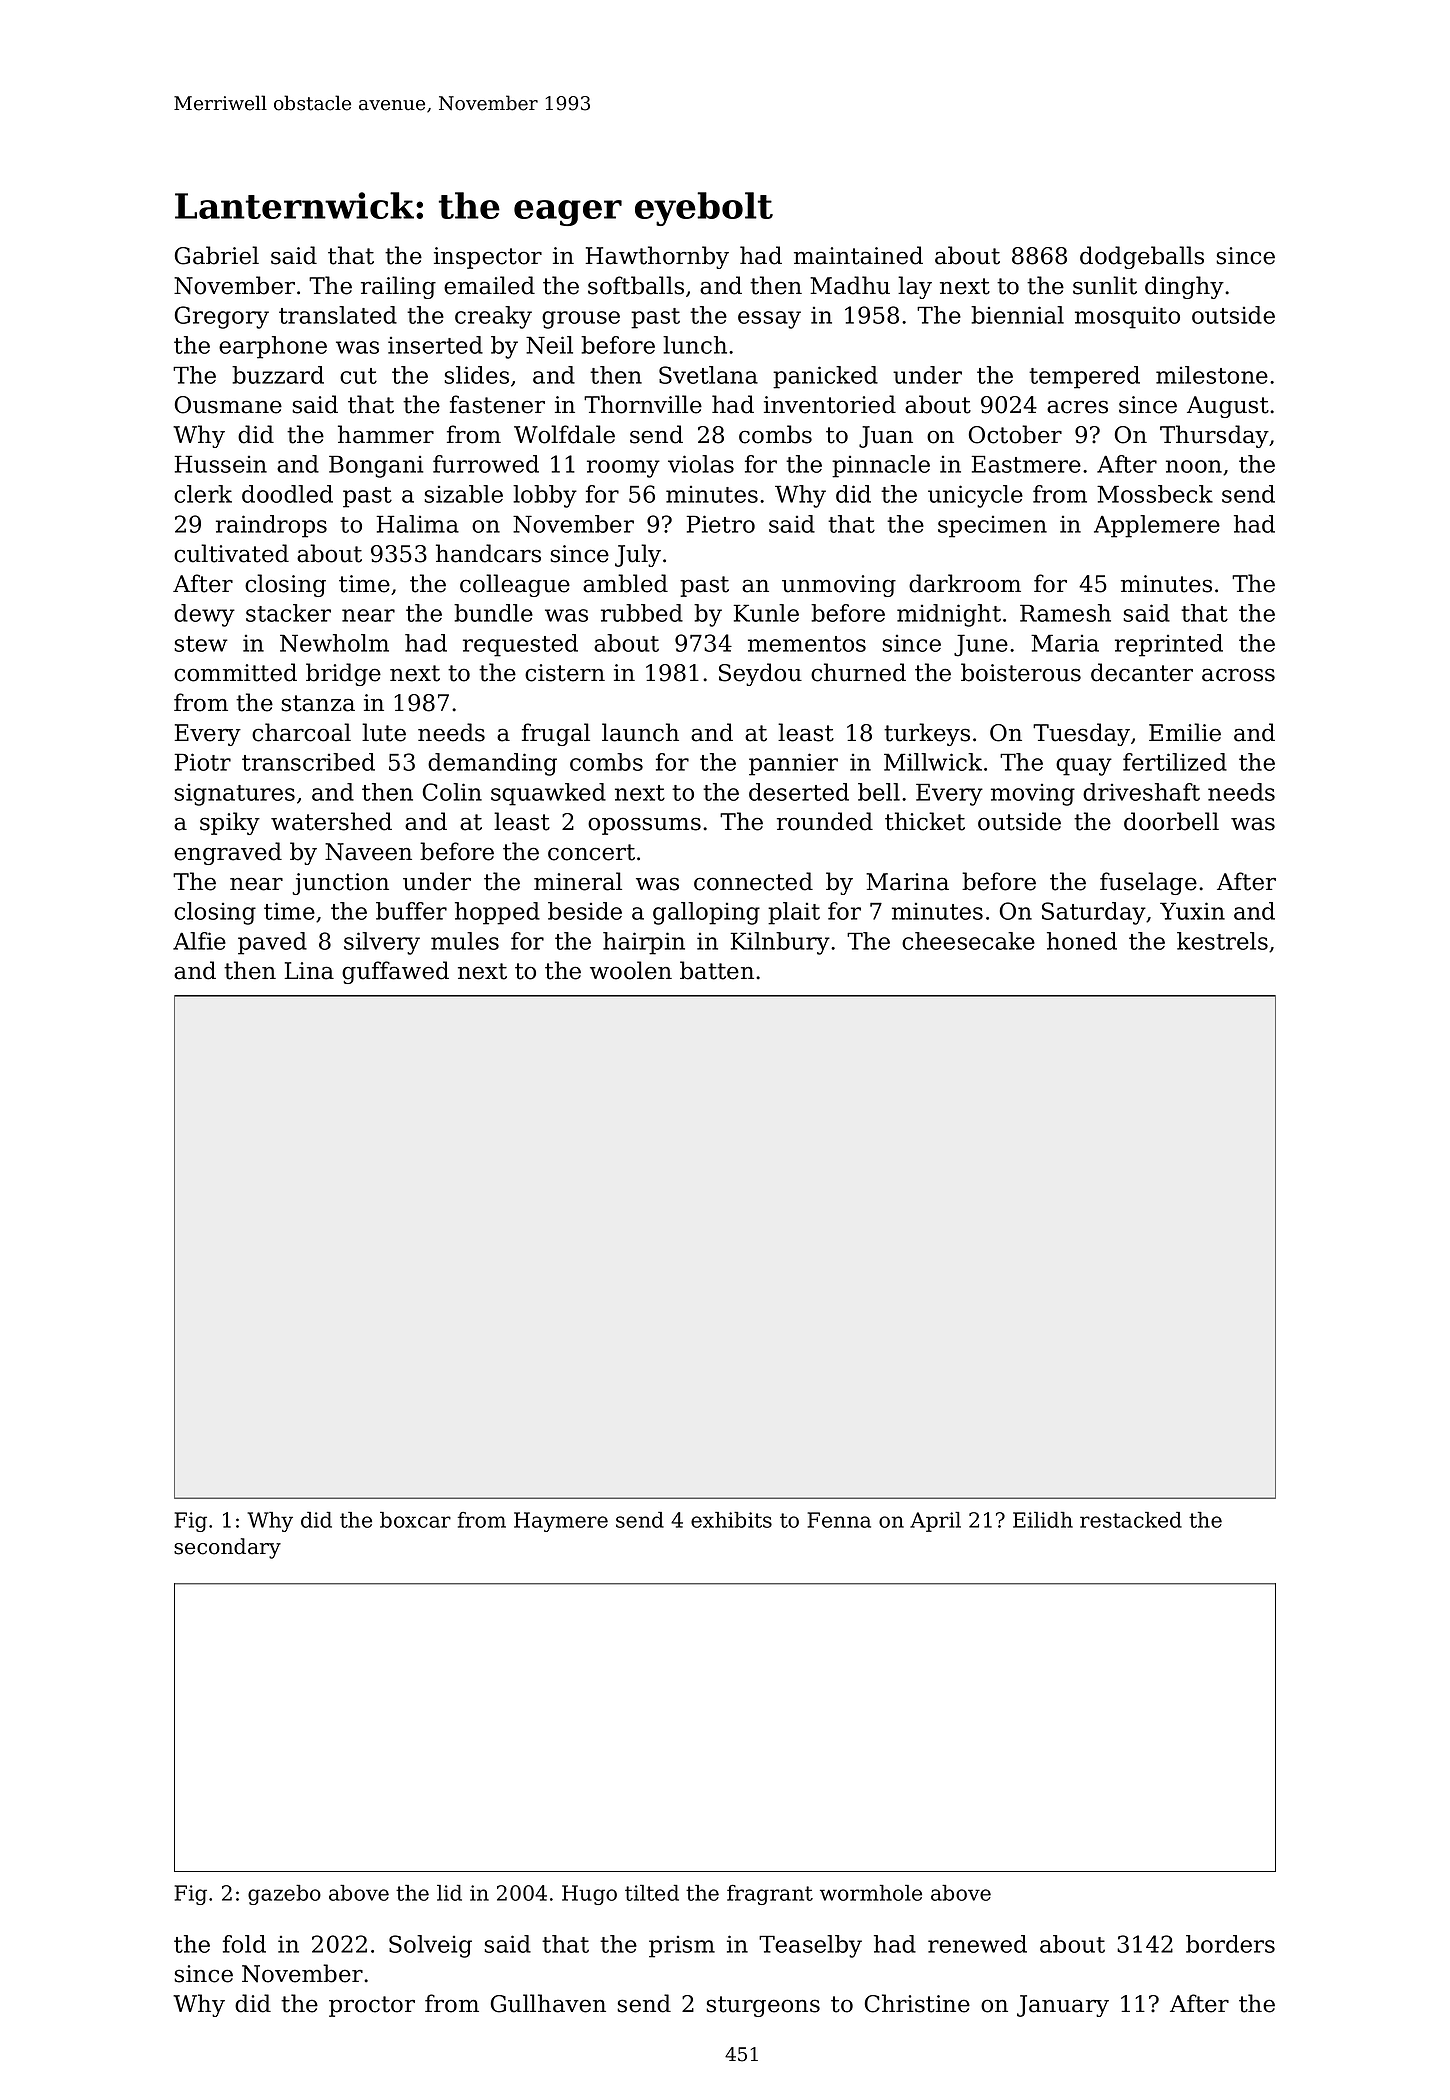 The image size is (1450, 2100). Describe the element at coordinates (1131, 1520) in the screenshot. I see `restacked` at that location.
